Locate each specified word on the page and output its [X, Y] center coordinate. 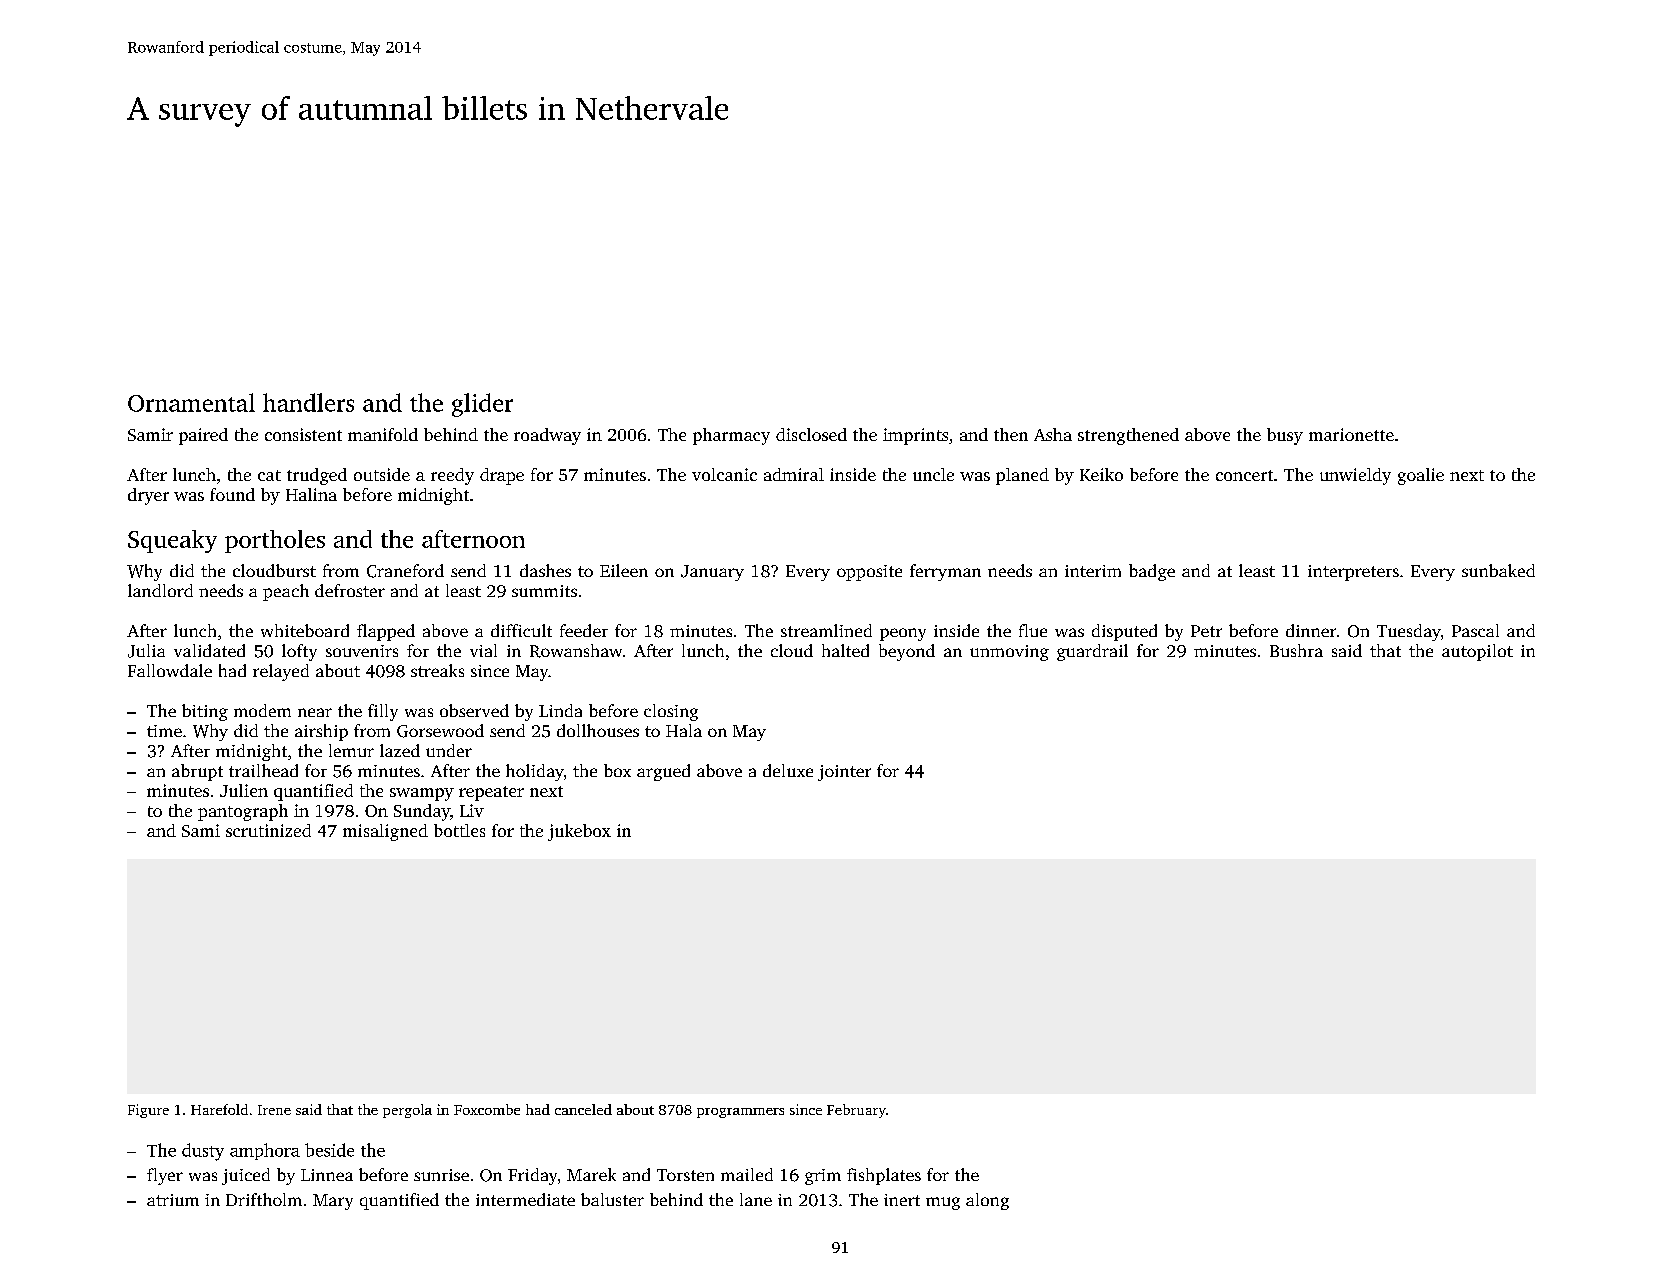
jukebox [579, 832]
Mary [333, 1202]
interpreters [1353, 573]
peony [903, 634]
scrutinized [268, 830]
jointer [844, 773]
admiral [794, 474]
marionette [1351, 434]
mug [943, 1203]
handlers [308, 402]
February [856, 1111]
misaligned [385, 832]
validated [209, 650]
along [987, 1201]
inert [902, 1200]
